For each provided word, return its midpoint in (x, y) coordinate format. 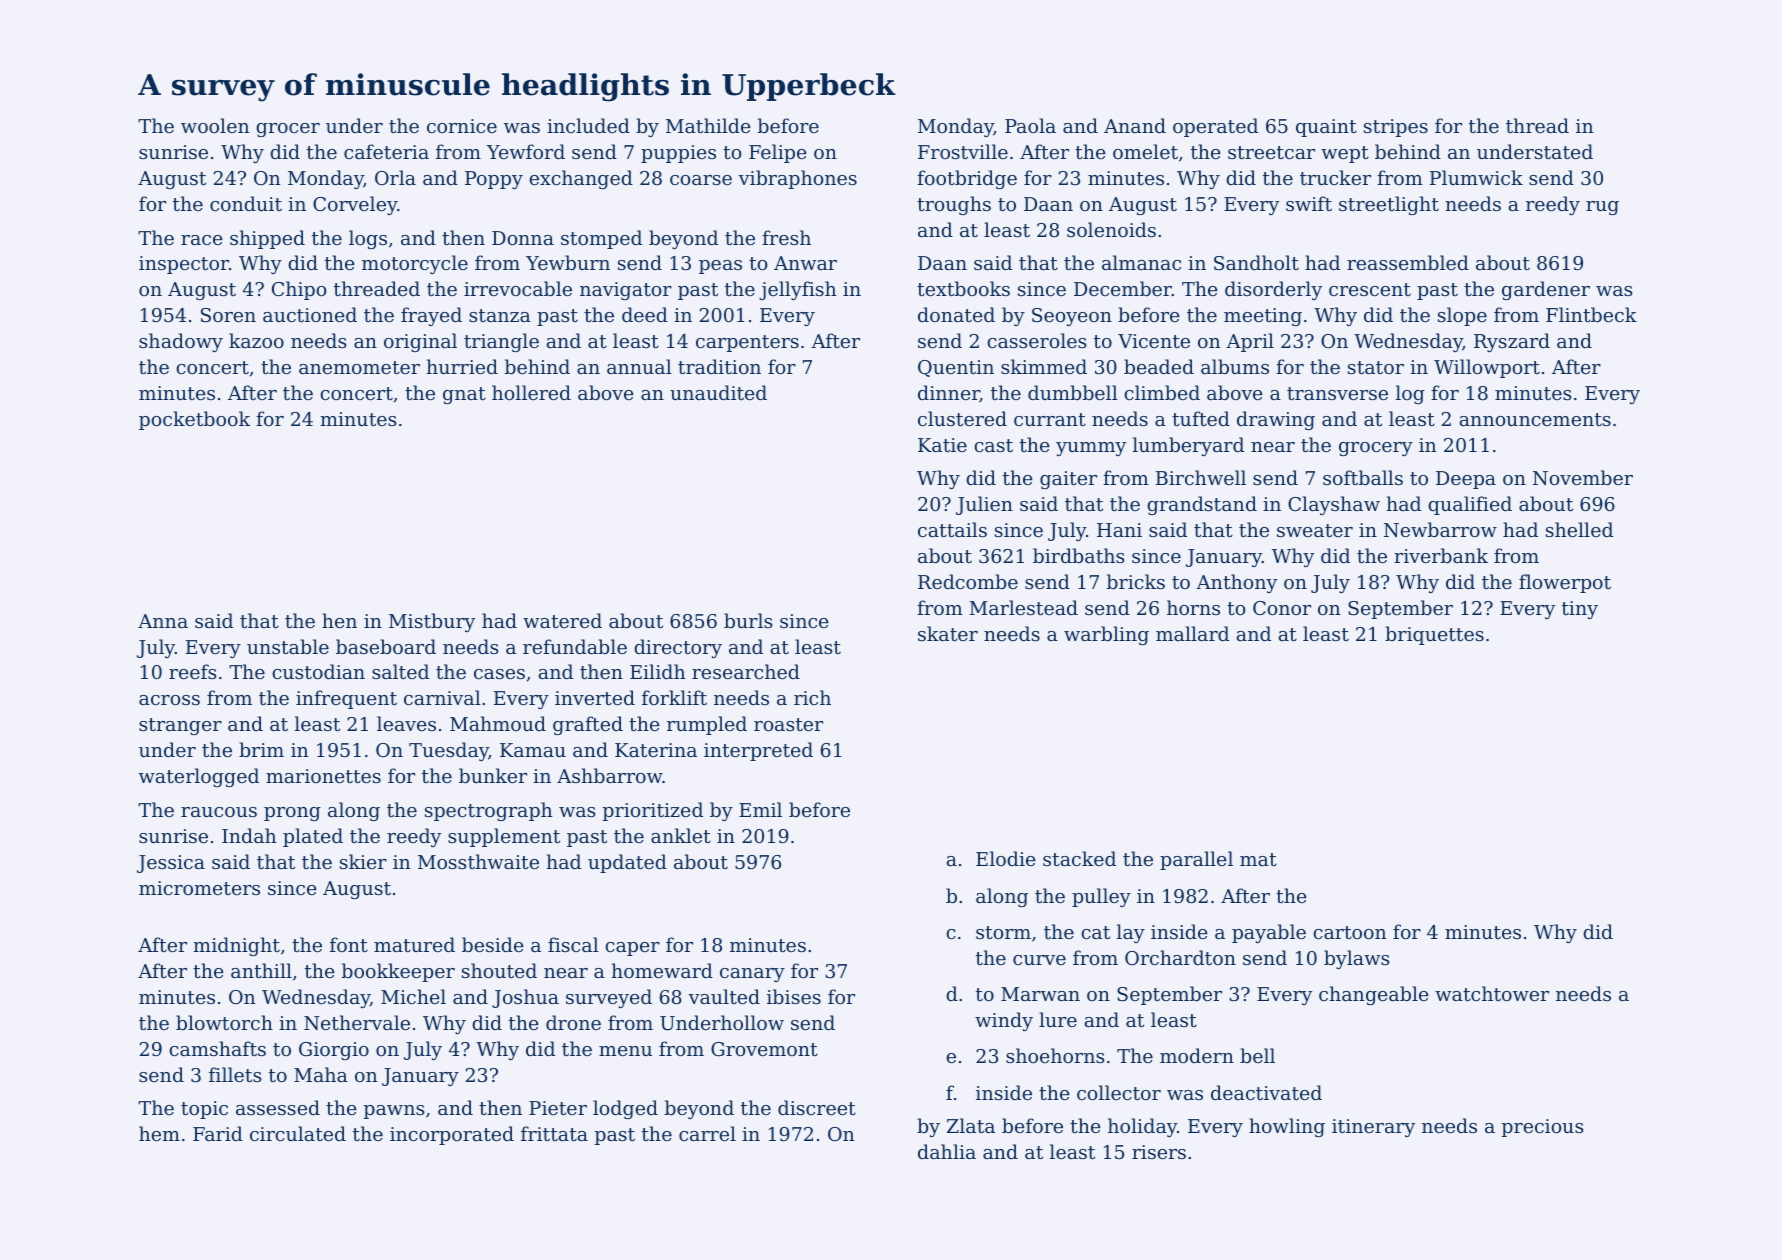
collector (1119, 1092)
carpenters (747, 343)
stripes (1396, 128)
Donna (523, 238)
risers (1159, 1152)
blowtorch (224, 1022)
